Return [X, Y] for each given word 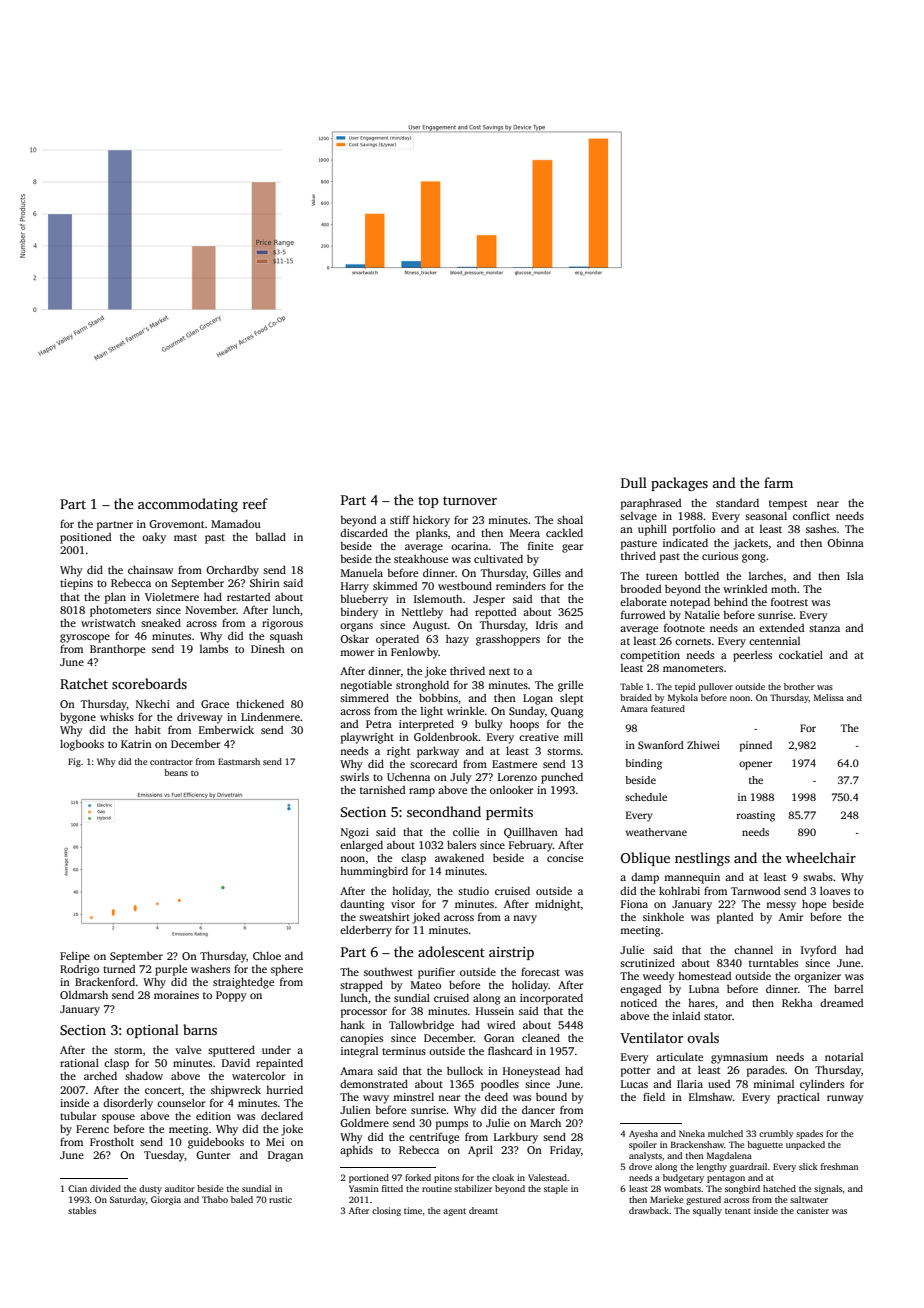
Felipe [75, 957]
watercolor [258, 1075]
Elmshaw [711, 1096]
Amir [791, 917]
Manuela [362, 572]
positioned [85, 538]
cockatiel [801, 654]
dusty [150, 1189]
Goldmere [364, 1122]
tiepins [76, 584]
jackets [750, 544]
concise [565, 858]
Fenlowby [415, 653]
